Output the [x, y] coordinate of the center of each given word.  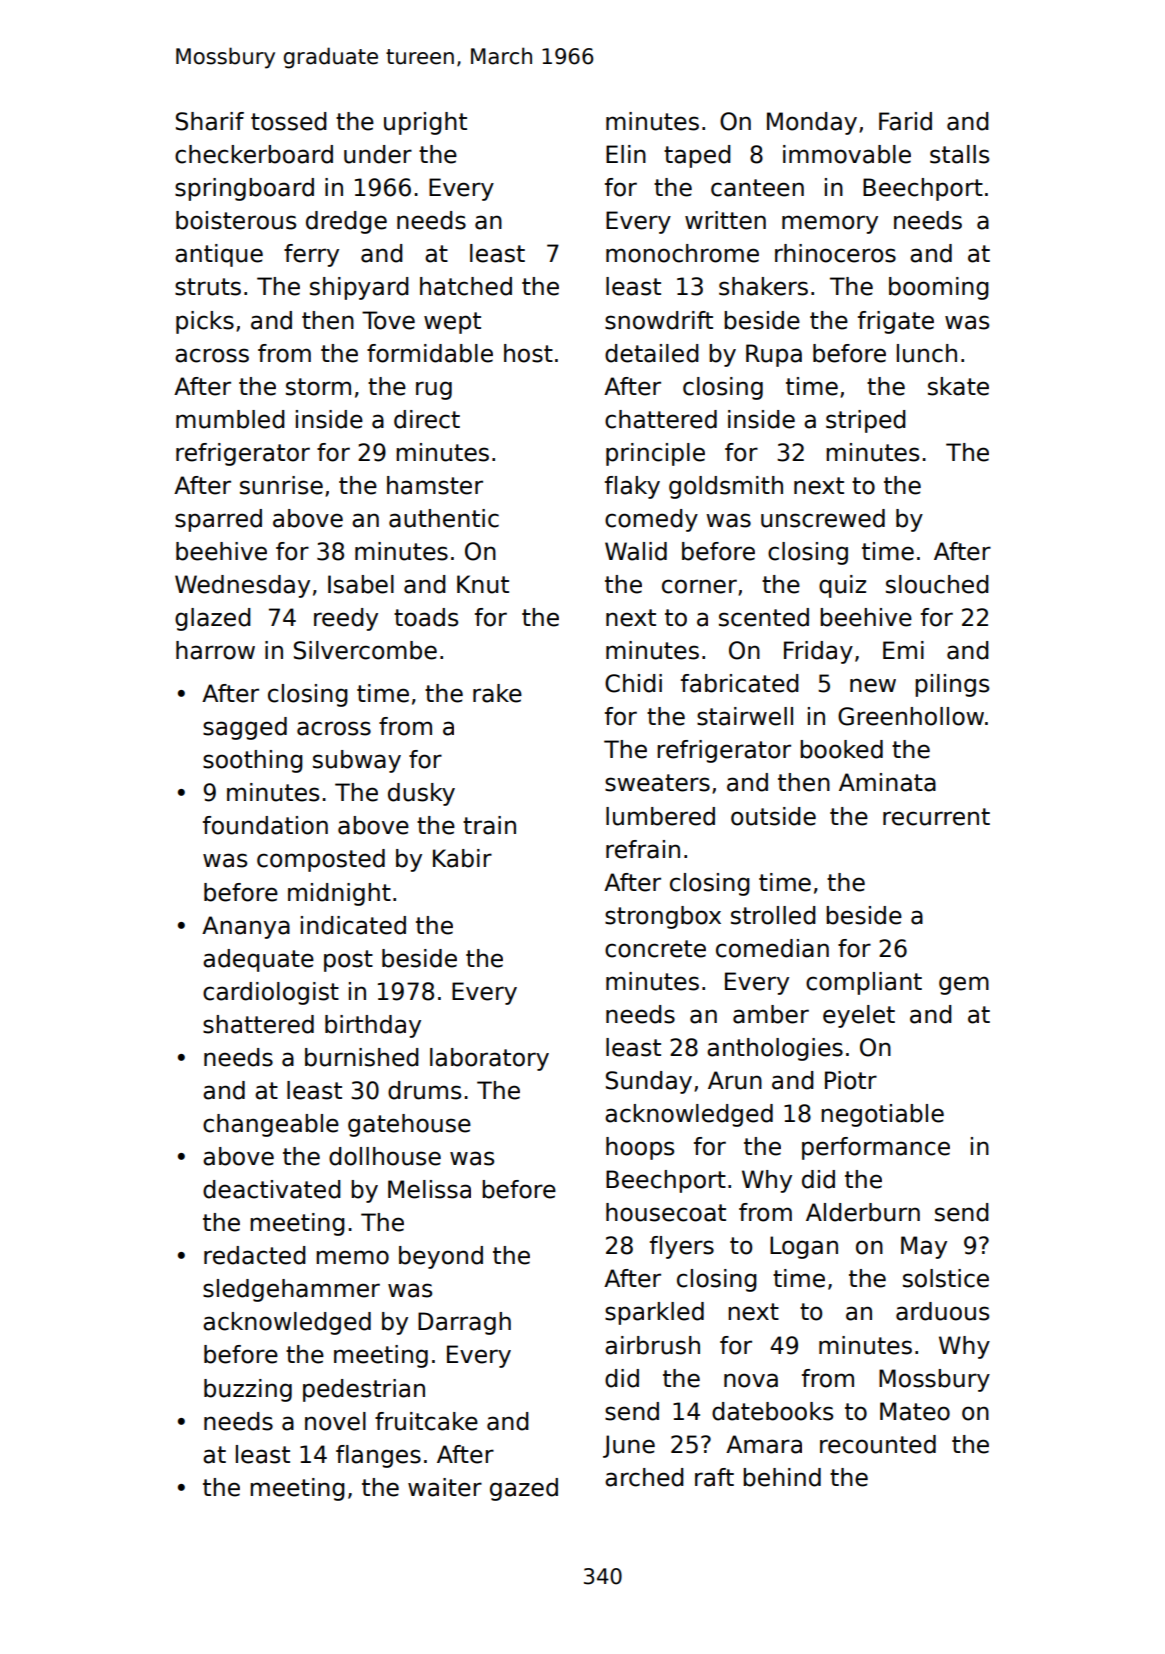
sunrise [281, 485]
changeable [271, 1125]
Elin [626, 154]
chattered [661, 419]
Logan [804, 1247]
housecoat [666, 1212]
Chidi [633, 683]
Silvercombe [365, 650]
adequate [258, 960]
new [873, 685]
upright [425, 123]
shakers [763, 286]
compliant [864, 983]
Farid [905, 121]
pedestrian [364, 1390]
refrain [643, 849]
